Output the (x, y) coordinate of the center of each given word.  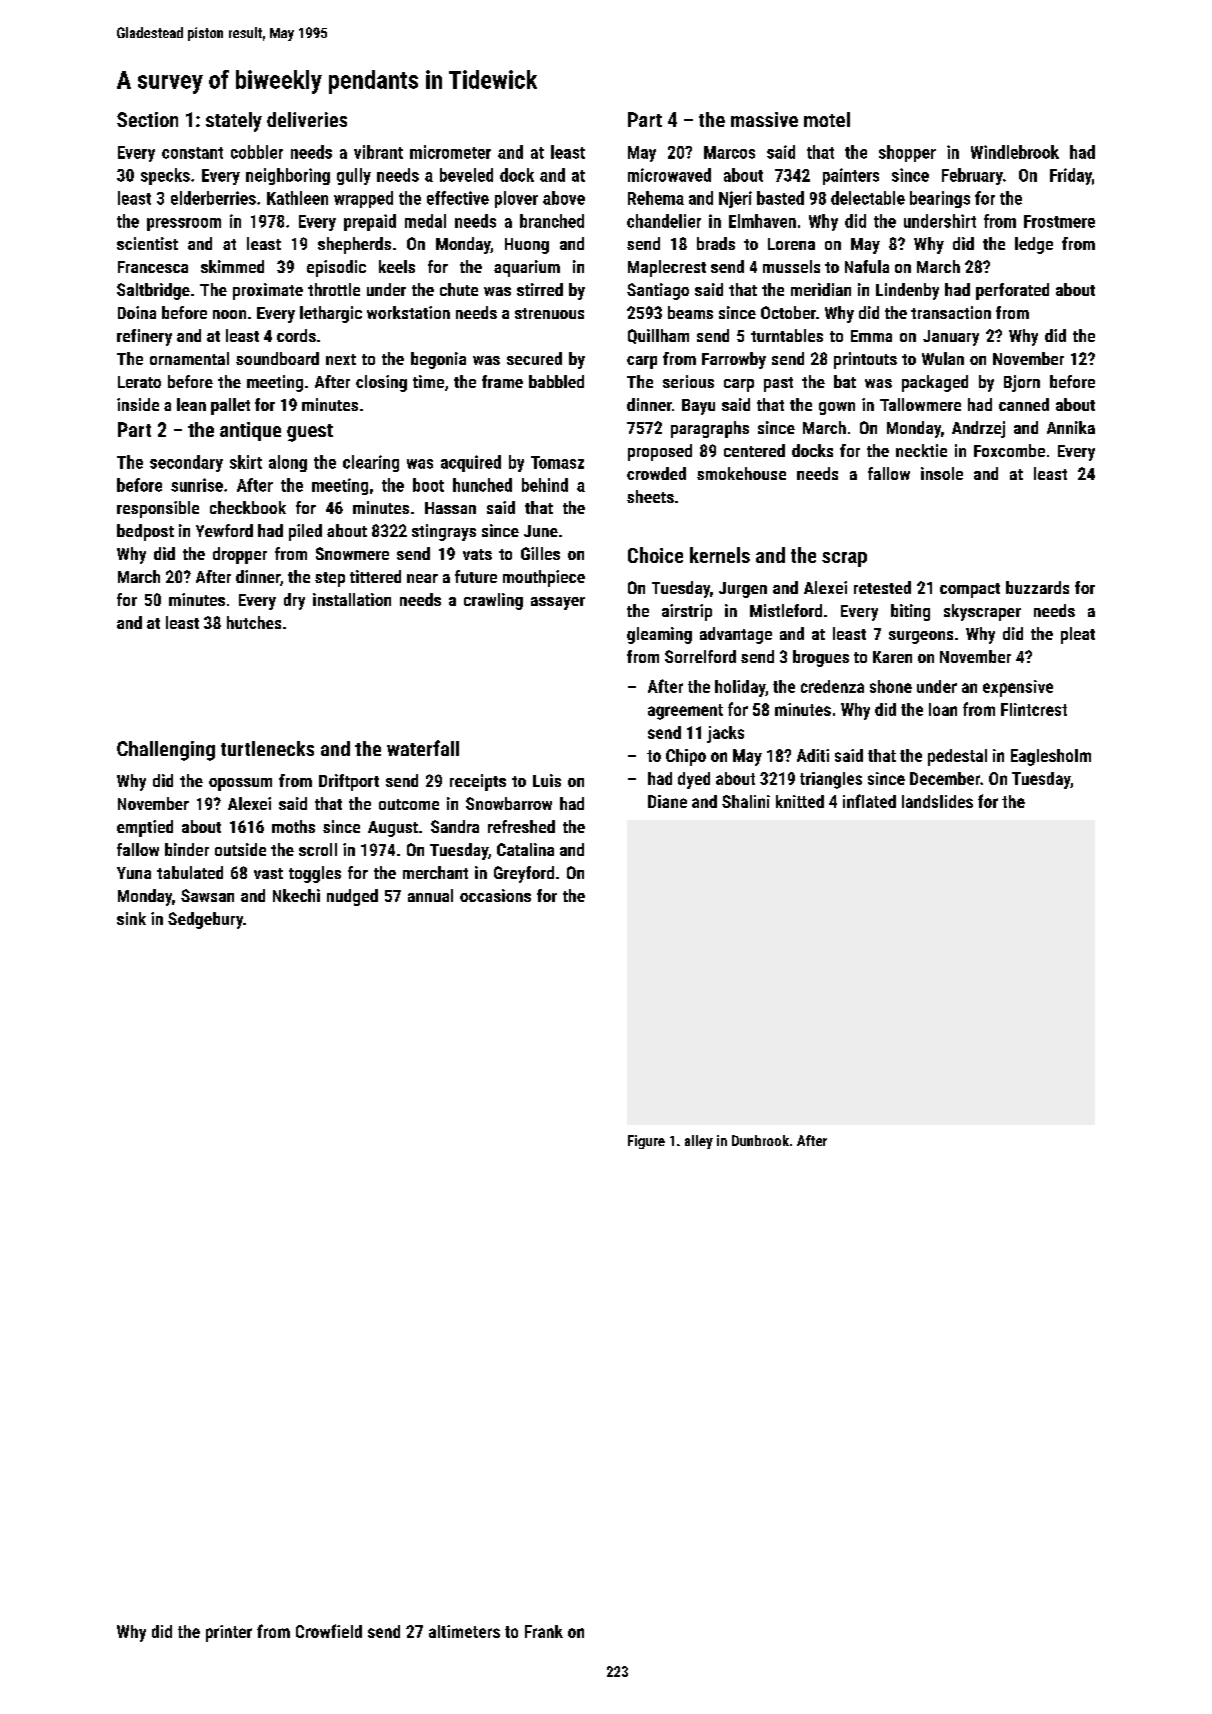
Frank (544, 1631)
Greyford (524, 874)
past (778, 384)
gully (354, 176)
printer (229, 1633)
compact (970, 590)
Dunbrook (760, 1140)
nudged (352, 897)
